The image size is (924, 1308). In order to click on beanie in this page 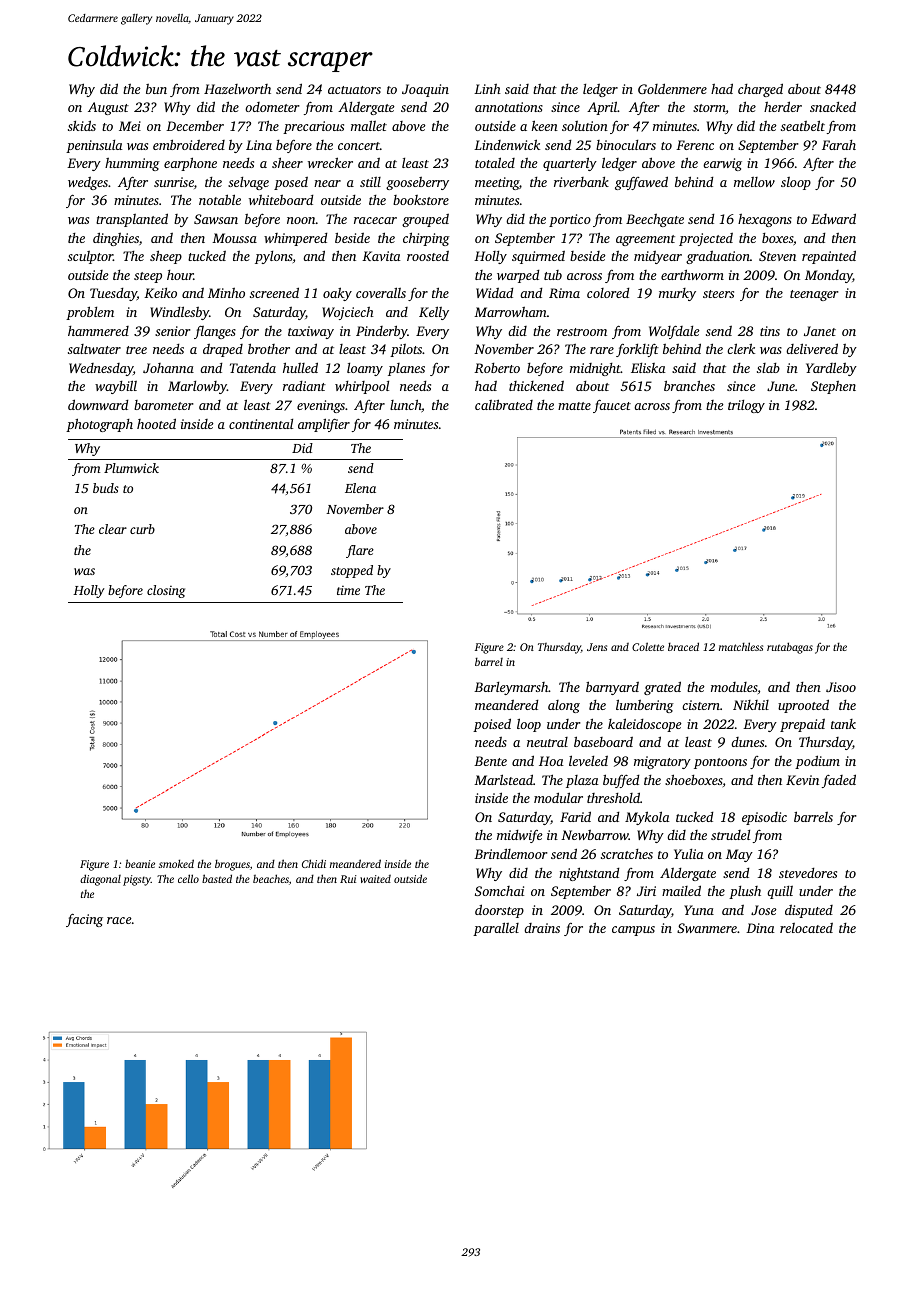, I will do `click(140, 863)`.
